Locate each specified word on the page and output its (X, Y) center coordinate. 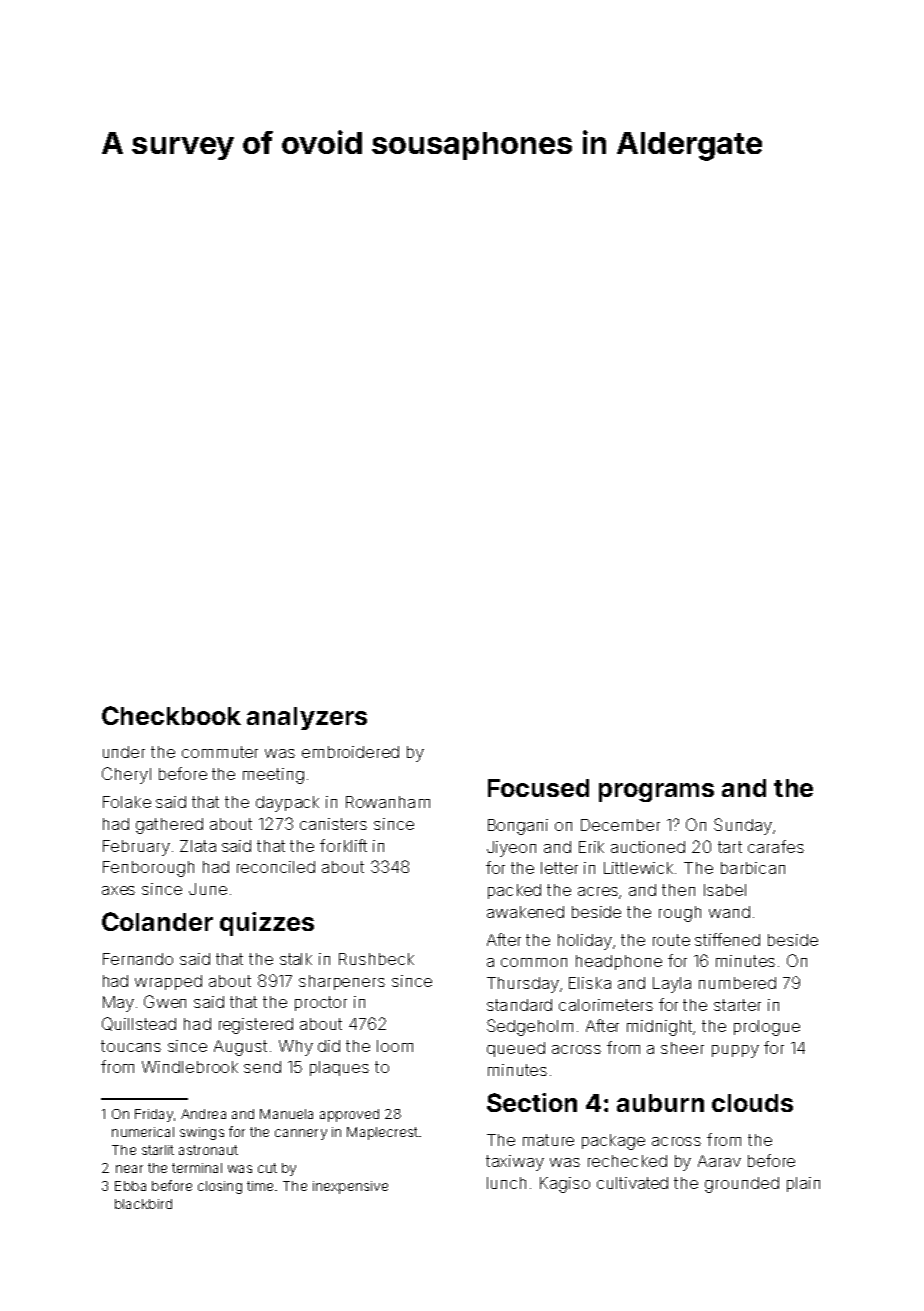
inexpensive (350, 1187)
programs (656, 792)
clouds (752, 1103)
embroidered (350, 752)
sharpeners (342, 982)
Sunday (743, 826)
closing (220, 1187)
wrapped (168, 982)
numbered (737, 983)
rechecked (627, 1161)
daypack (287, 804)
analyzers (307, 718)
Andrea (203, 1114)
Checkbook (171, 715)
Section (532, 1102)
